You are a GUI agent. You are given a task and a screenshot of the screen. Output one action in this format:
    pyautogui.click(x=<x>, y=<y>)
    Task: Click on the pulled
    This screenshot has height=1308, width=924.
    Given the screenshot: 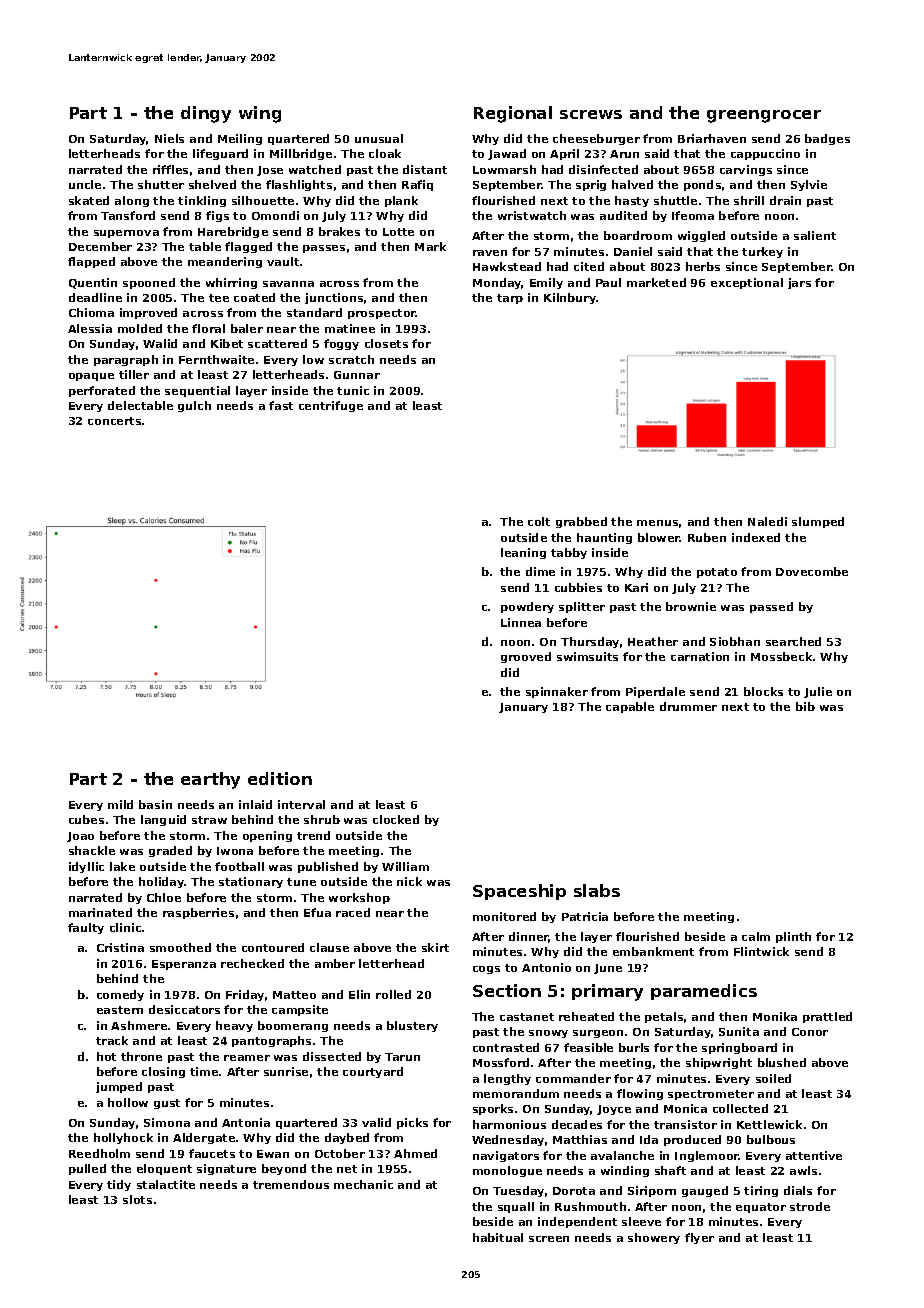 What is the action you would take?
    pyautogui.click(x=87, y=1169)
